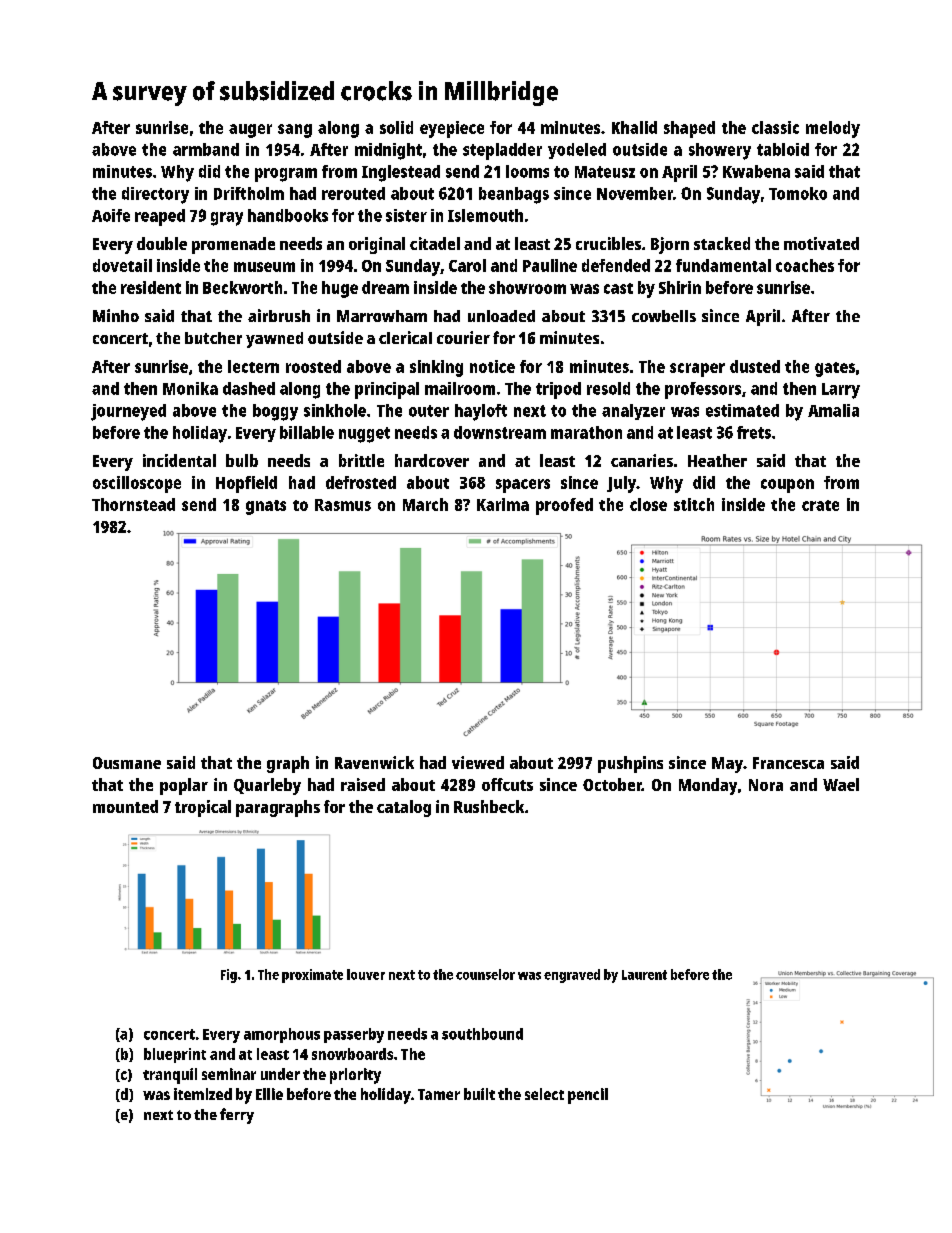 The width and height of the image is (952, 1233). Describe the element at coordinates (766, 785) in the image. I see `Nora` at that location.
